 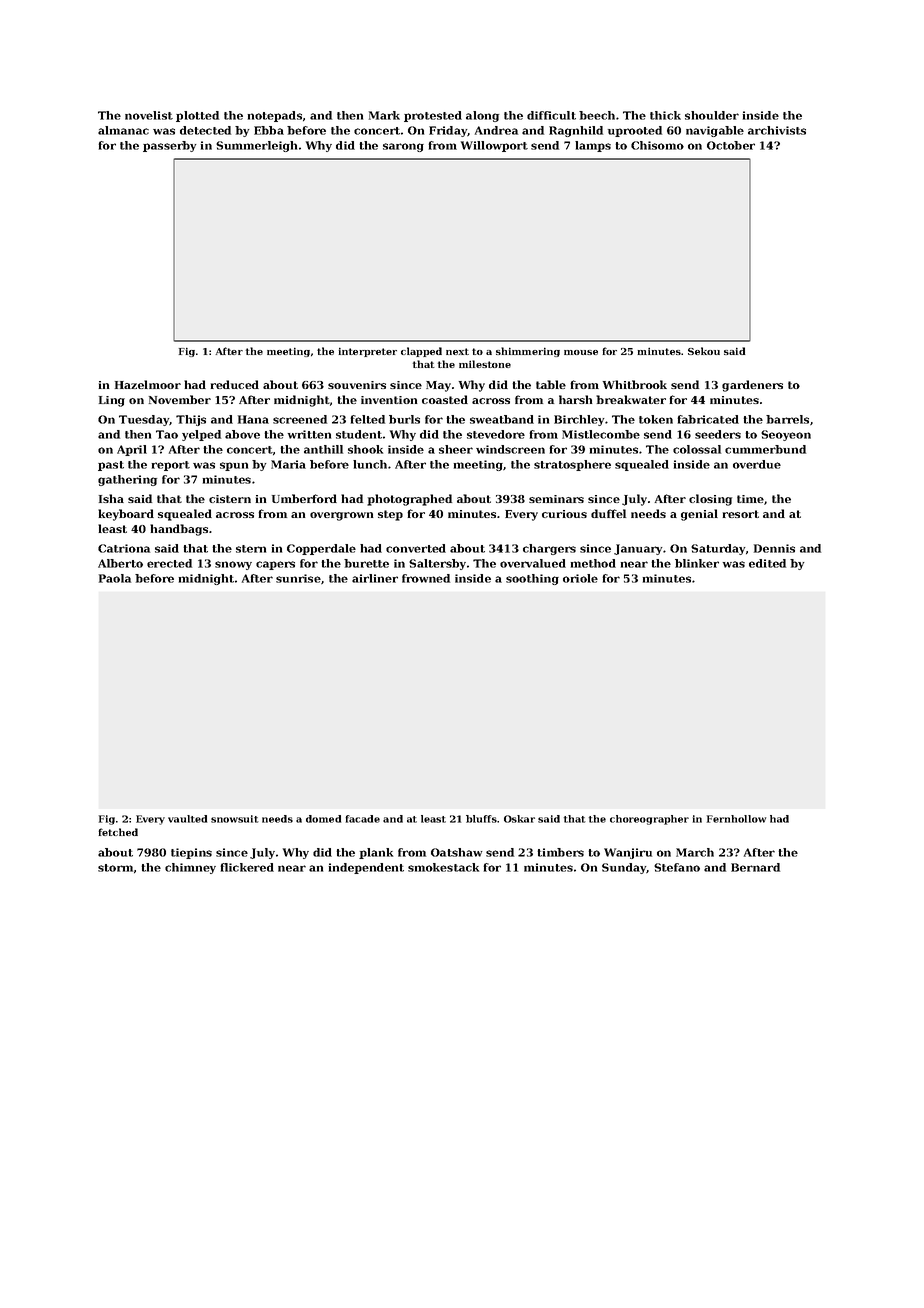 What do you see at coordinates (421, 352) in the image?
I see `clapped` at bounding box center [421, 352].
